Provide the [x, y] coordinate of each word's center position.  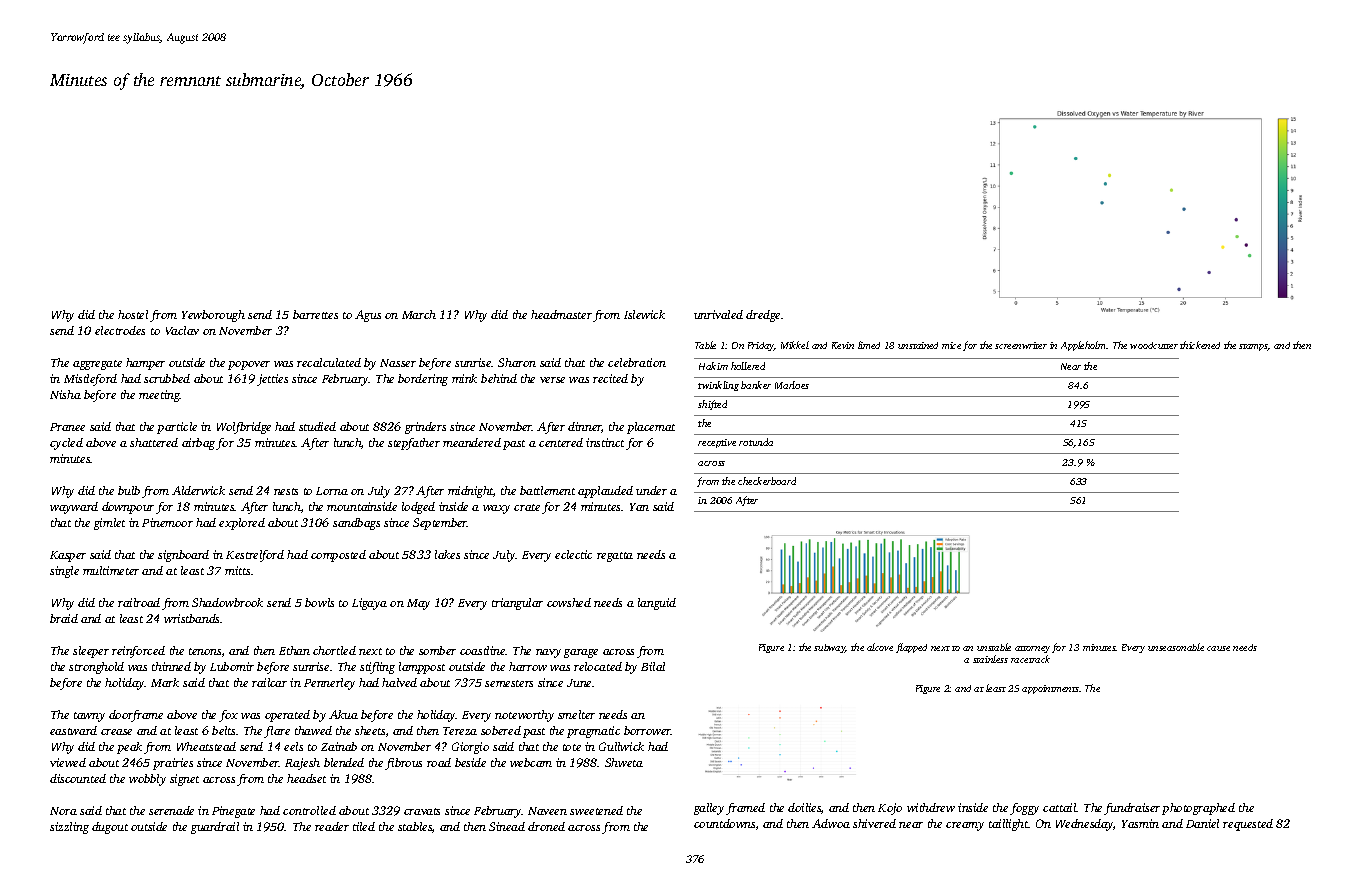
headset [306, 778]
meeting [159, 396]
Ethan [294, 650]
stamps [1253, 347]
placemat [651, 428]
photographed [1198, 809]
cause [1218, 648]
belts [223, 730]
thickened [1200, 345]
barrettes [315, 314]
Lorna [332, 491]
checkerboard [767, 481]
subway [830, 648]
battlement [547, 490]
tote [572, 747]
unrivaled [718, 314]
